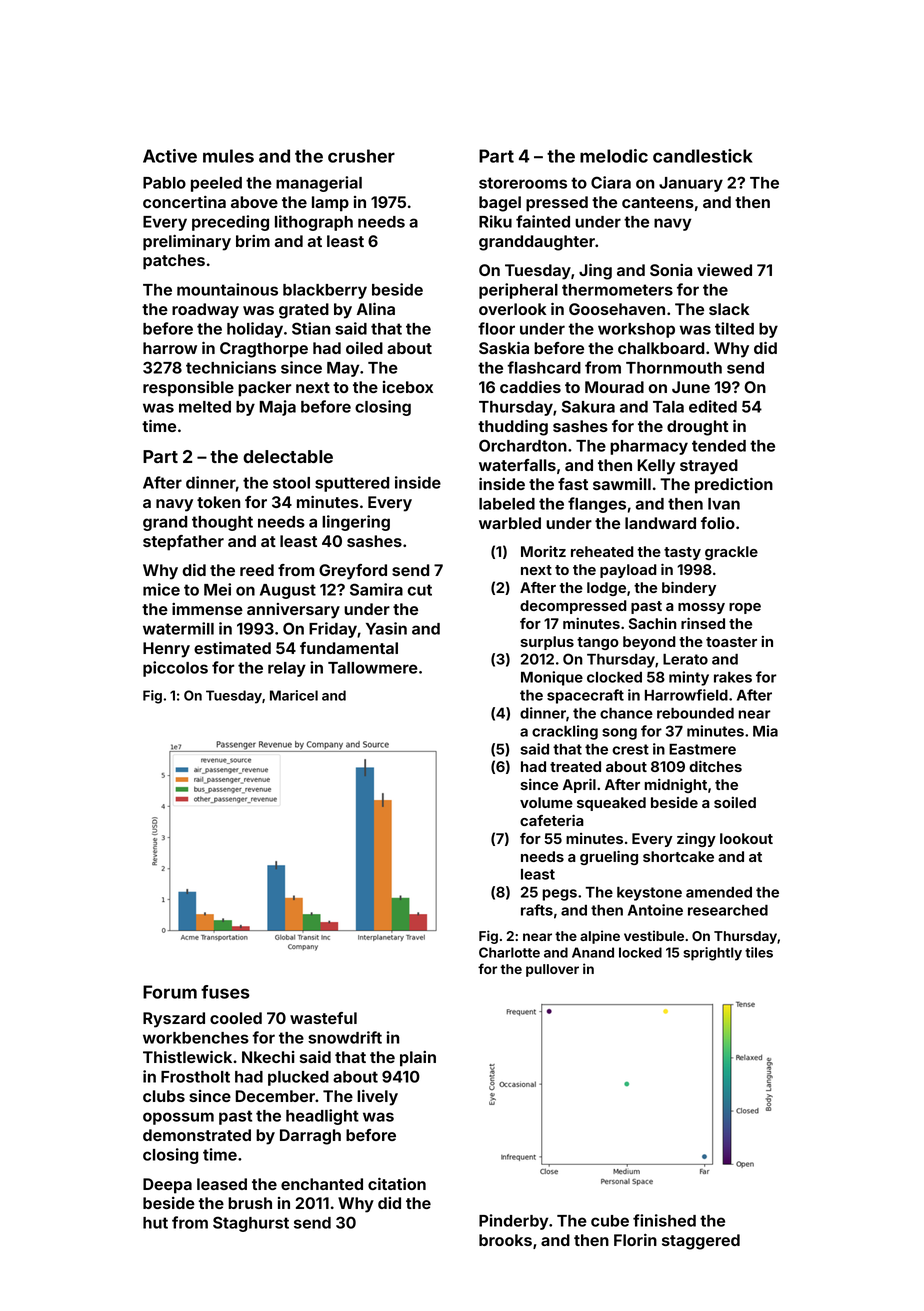 This screenshot has width=924, height=1311. I want to click on brooks, so click(505, 1240).
